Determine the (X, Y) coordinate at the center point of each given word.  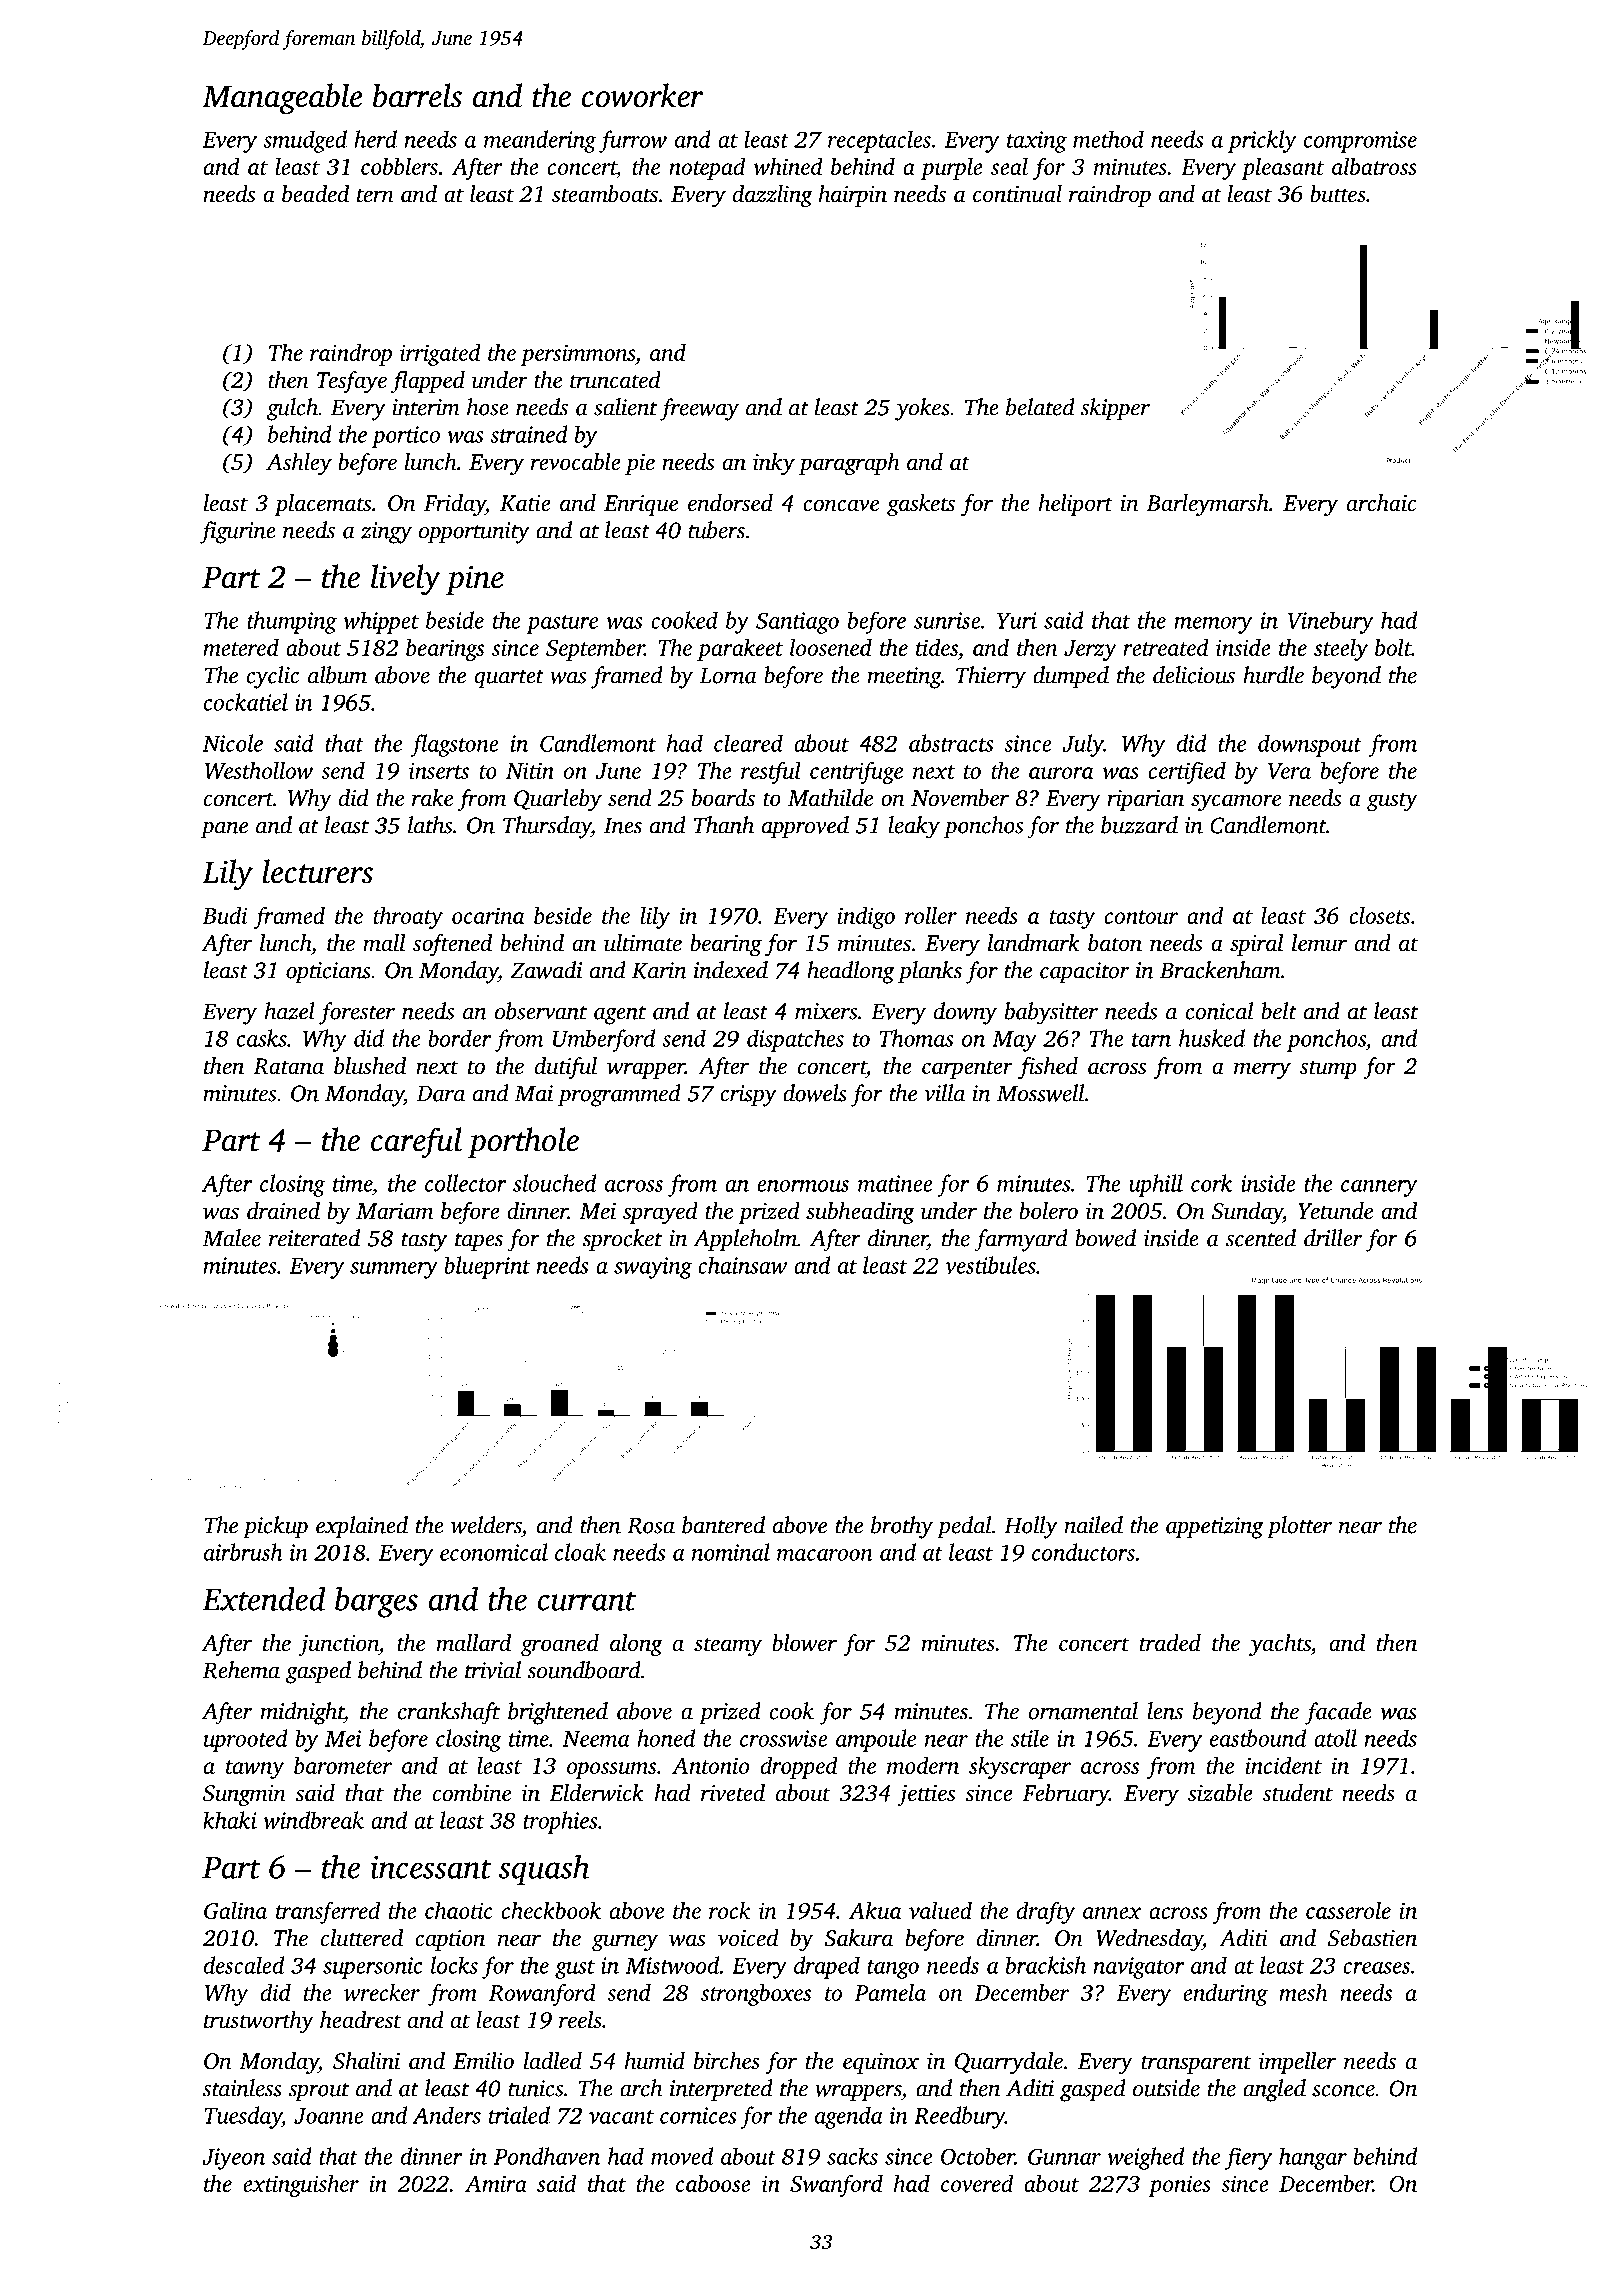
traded (1170, 1642)
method (1108, 139)
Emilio (483, 2061)
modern (923, 1765)
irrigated (440, 354)
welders (486, 1525)
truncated (615, 380)
